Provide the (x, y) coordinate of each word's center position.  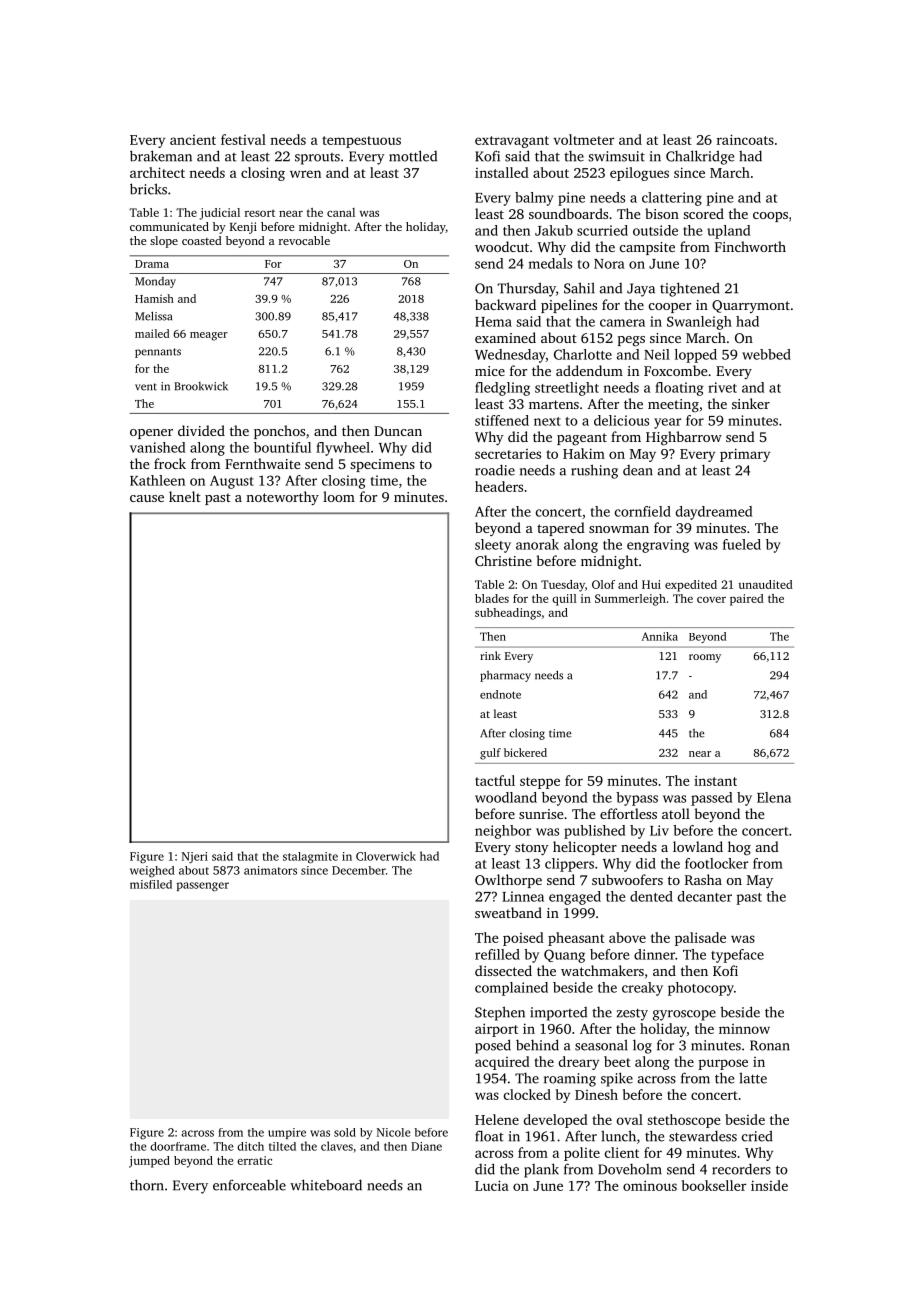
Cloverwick (386, 856)
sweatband (508, 912)
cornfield (643, 511)
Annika (660, 636)
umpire (287, 1133)
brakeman (161, 156)
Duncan (398, 431)
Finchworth (750, 246)
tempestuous (361, 142)
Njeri (195, 857)
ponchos (279, 432)
